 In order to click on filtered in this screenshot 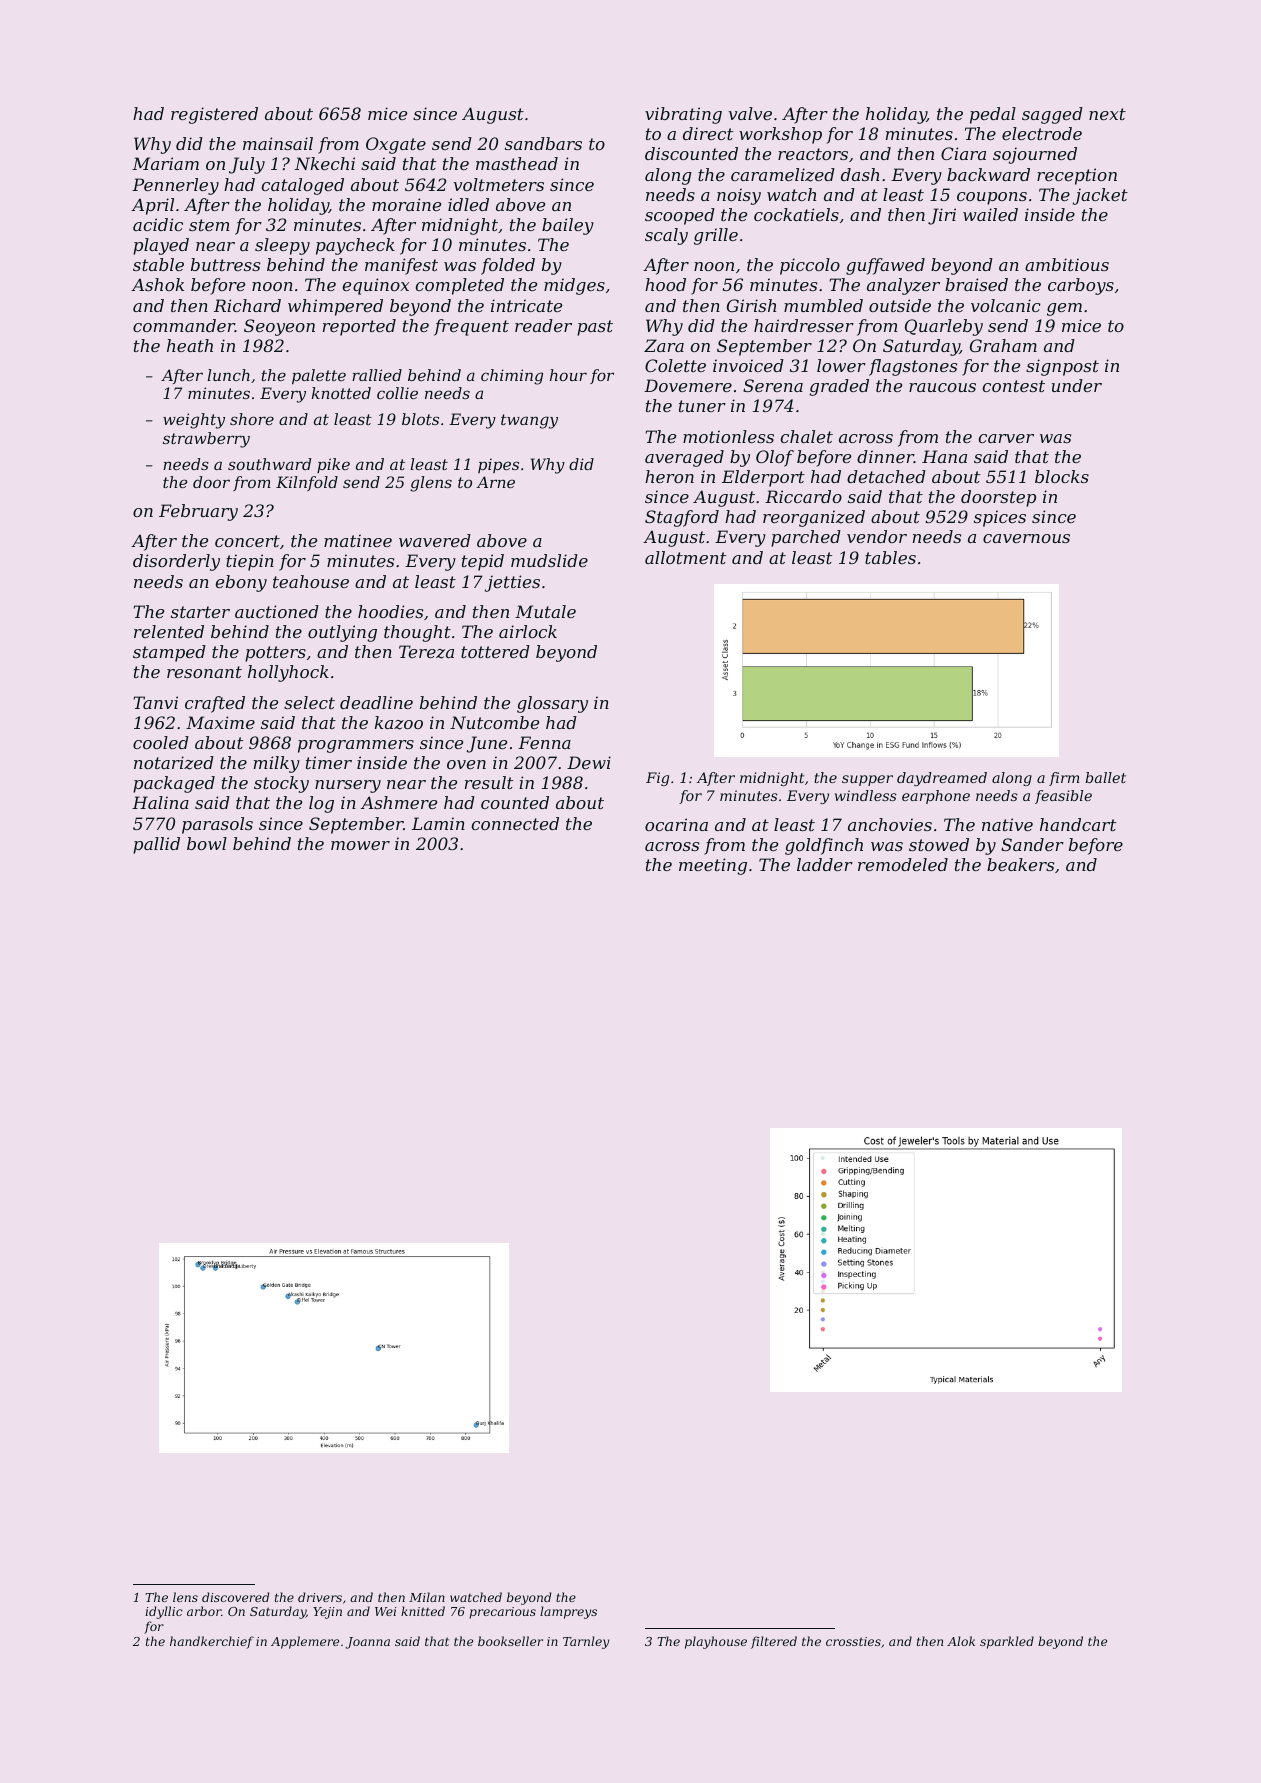, I will do `click(774, 1642)`.
